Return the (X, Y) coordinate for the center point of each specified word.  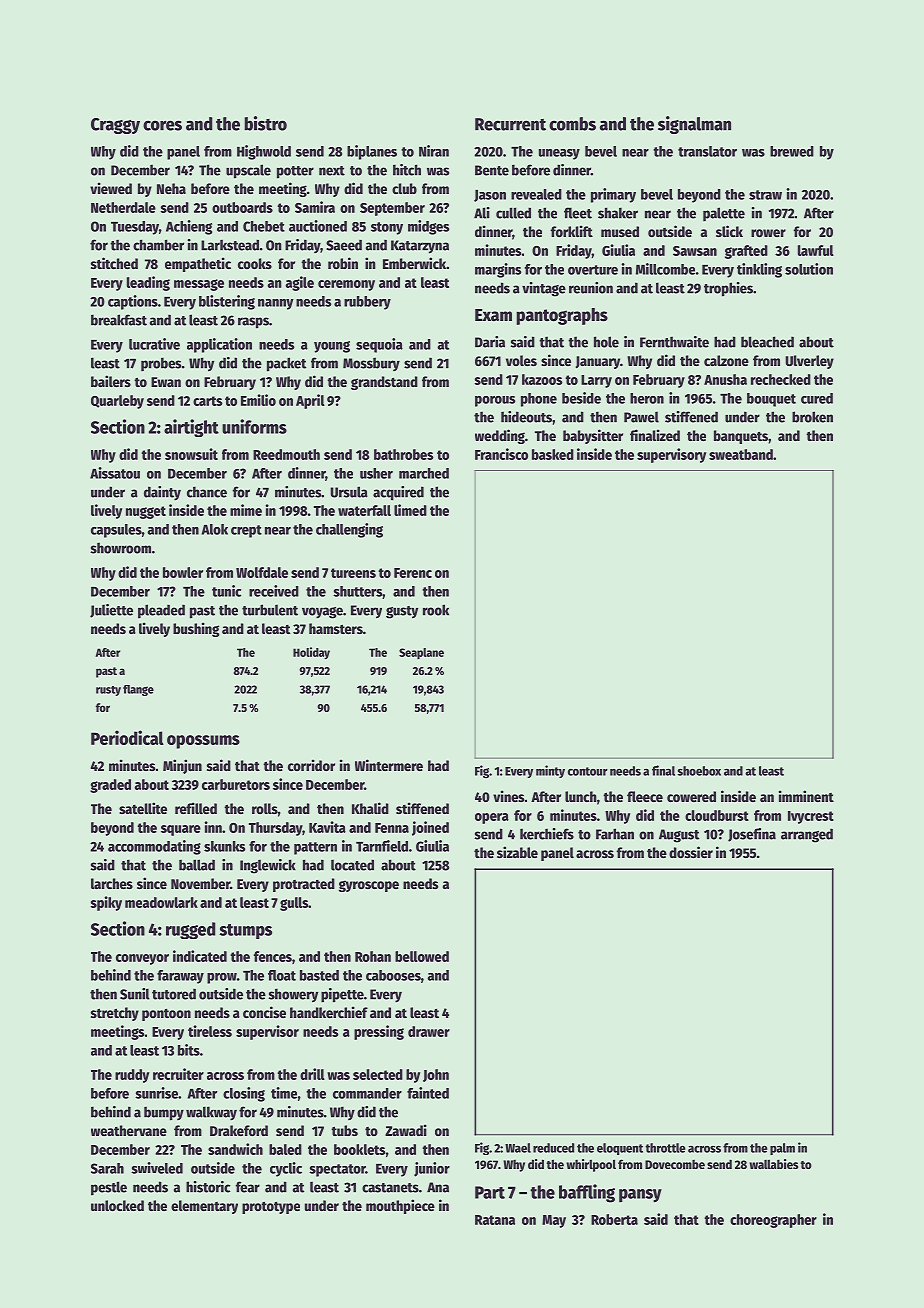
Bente (492, 170)
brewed (792, 151)
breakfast (119, 320)
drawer (429, 1031)
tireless (210, 1031)
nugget (146, 512)
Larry (596, 381)
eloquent (620, 1149)
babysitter (593, 436)
